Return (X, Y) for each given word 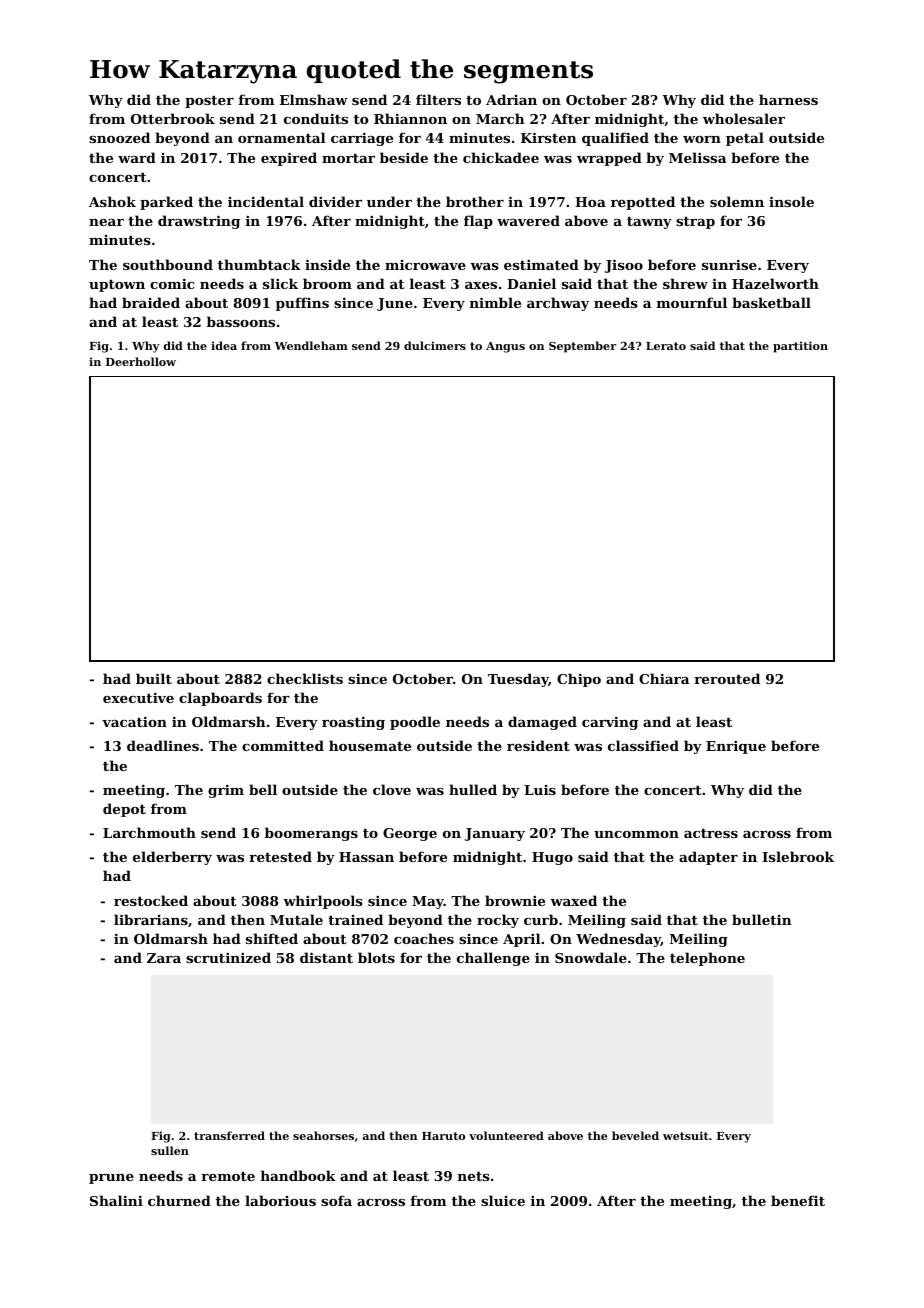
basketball (771, 302)
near (106, 222)
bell (263, 789)
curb (541, 919)
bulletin (761, 919)
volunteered (506, 1135)
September (582, 347)
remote (228, 1176)
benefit (798, 1200)
